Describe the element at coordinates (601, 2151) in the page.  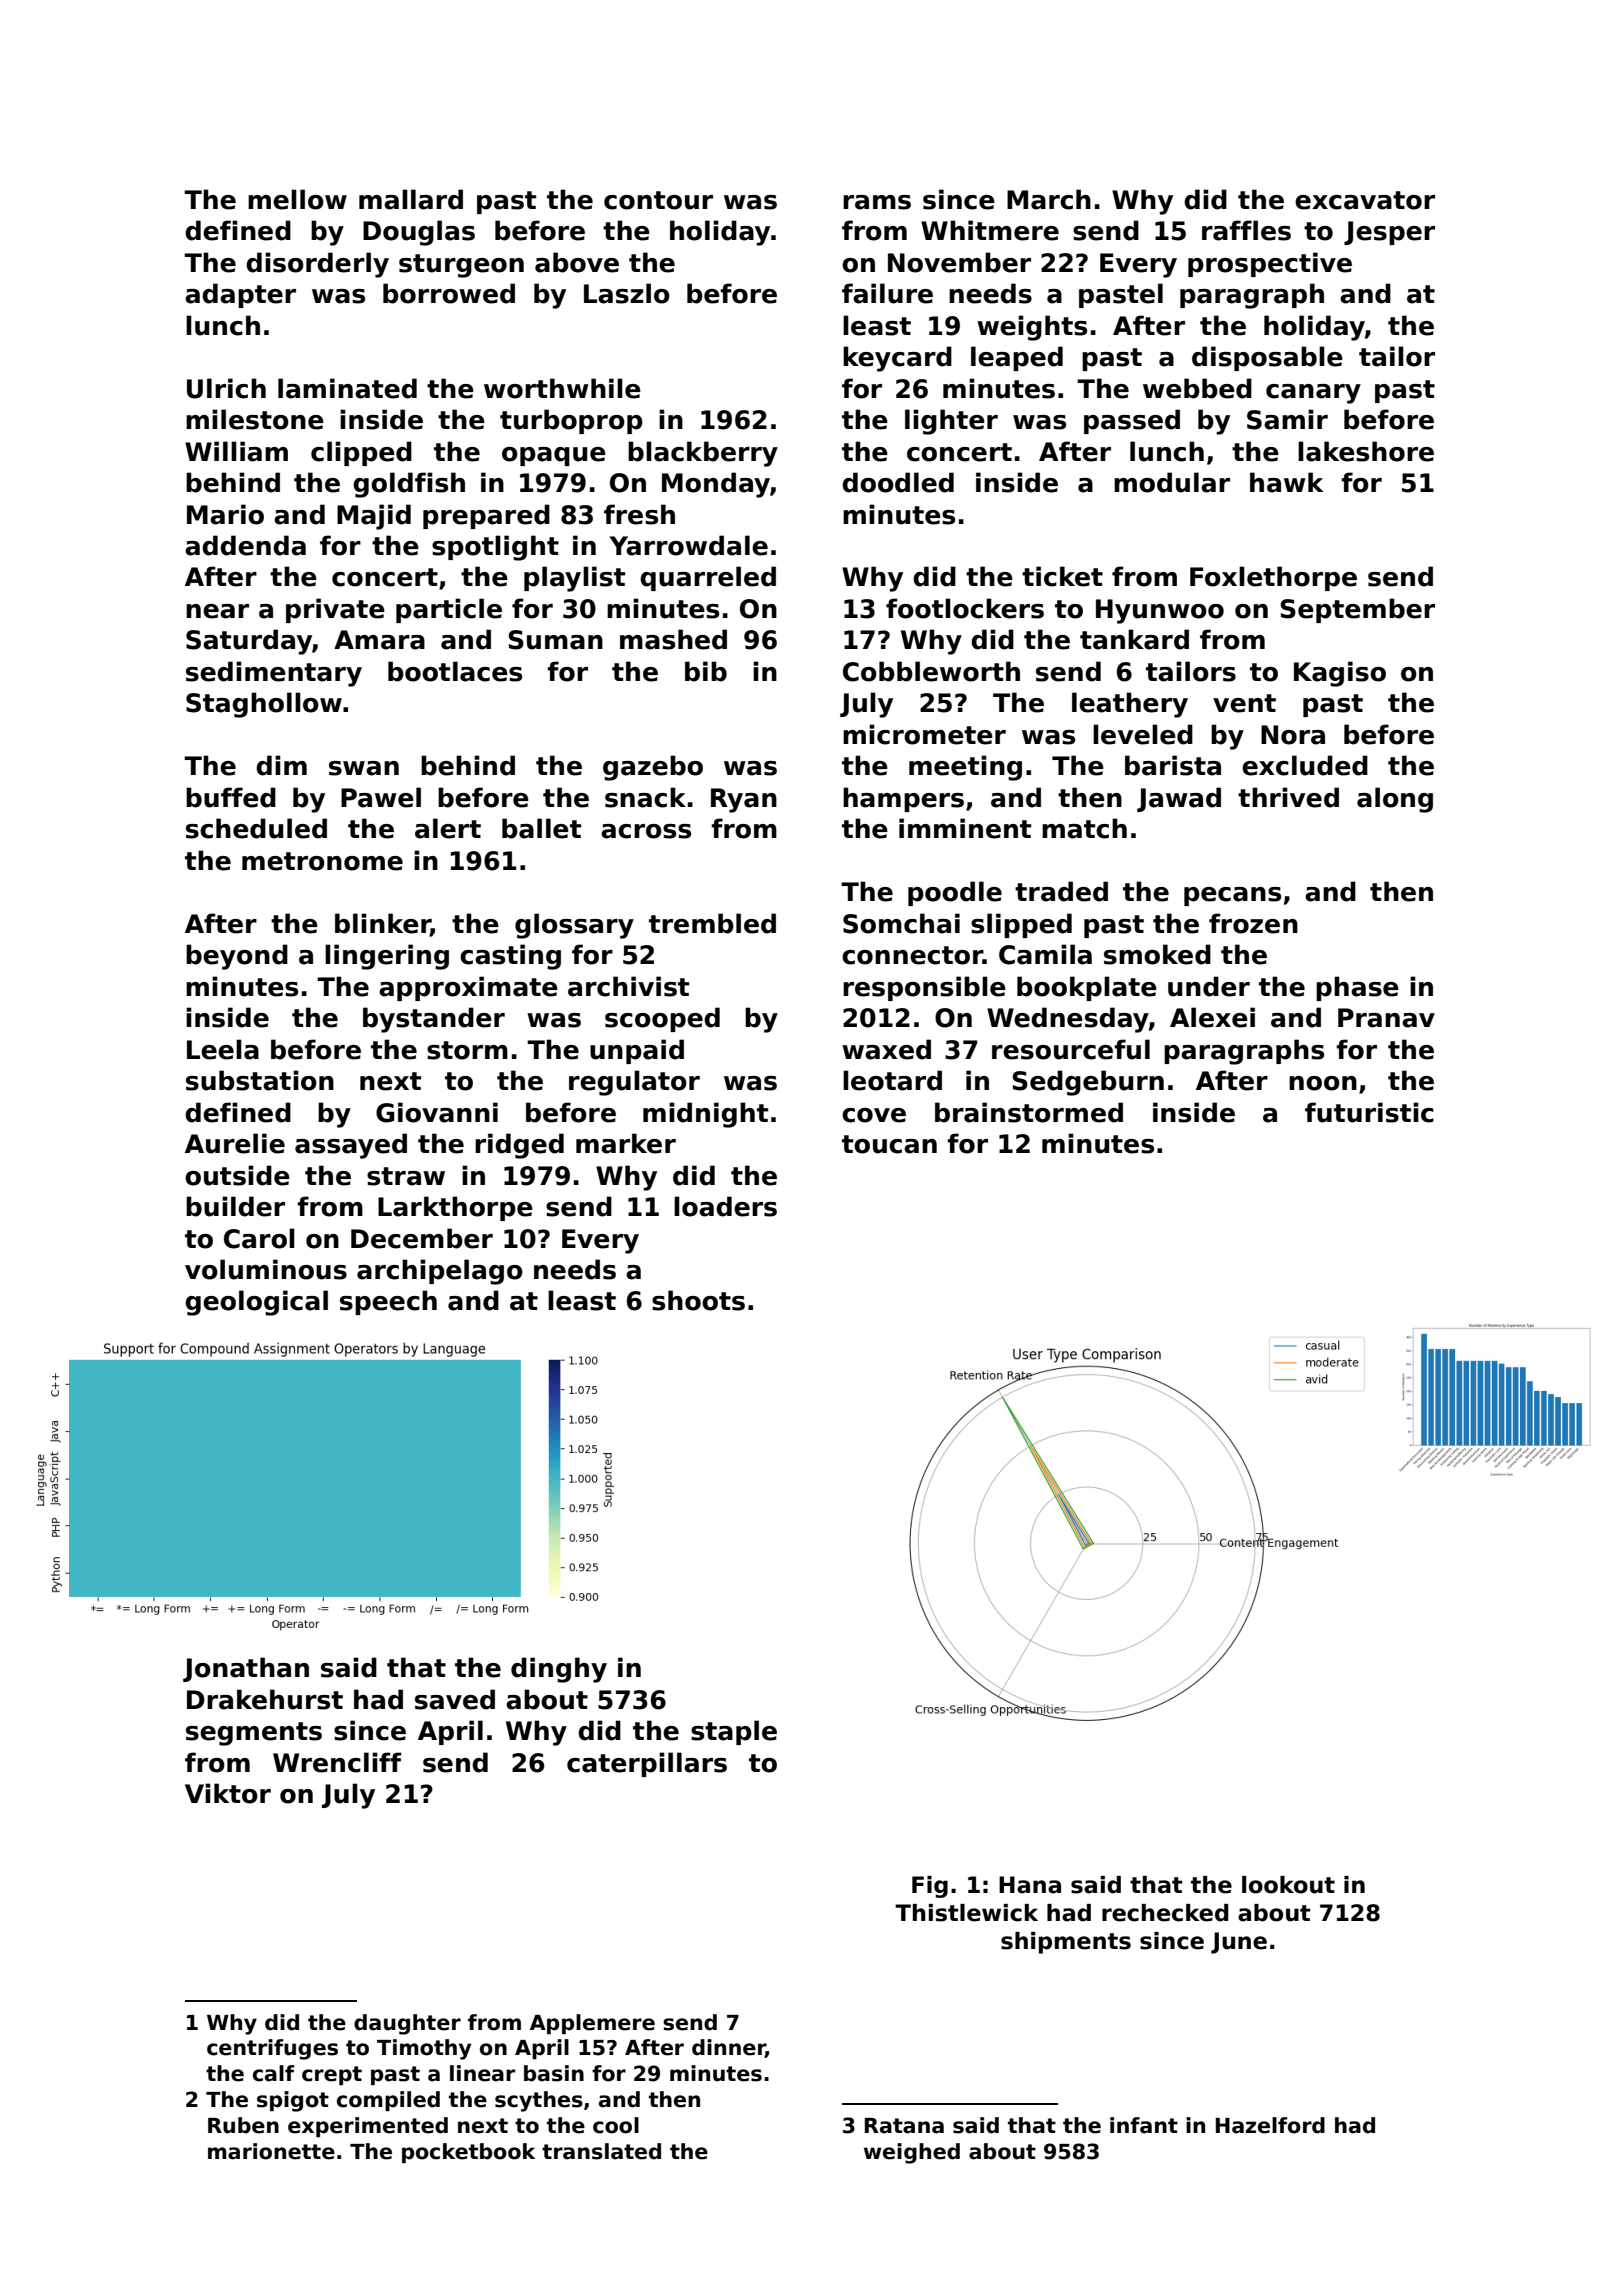
I see `translated` at that location.
